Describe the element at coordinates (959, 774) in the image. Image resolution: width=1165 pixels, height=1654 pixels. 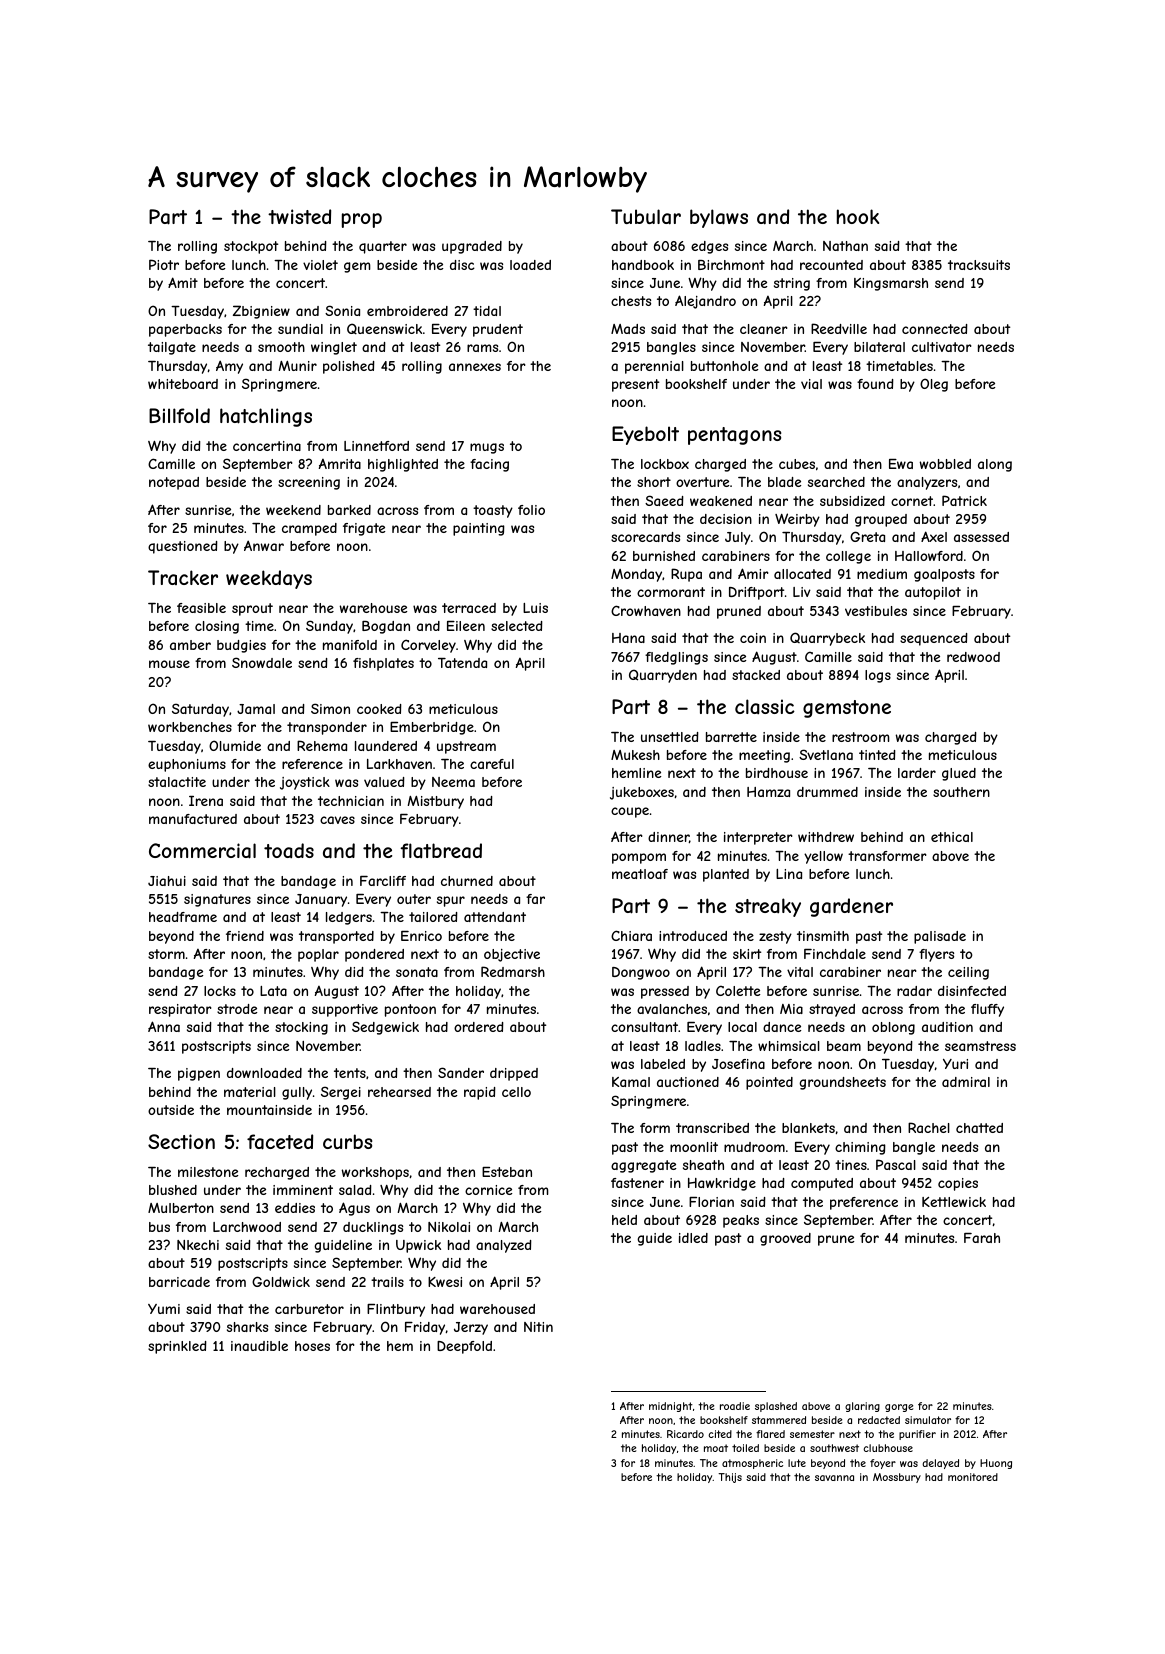
I see `glued` at that location.
